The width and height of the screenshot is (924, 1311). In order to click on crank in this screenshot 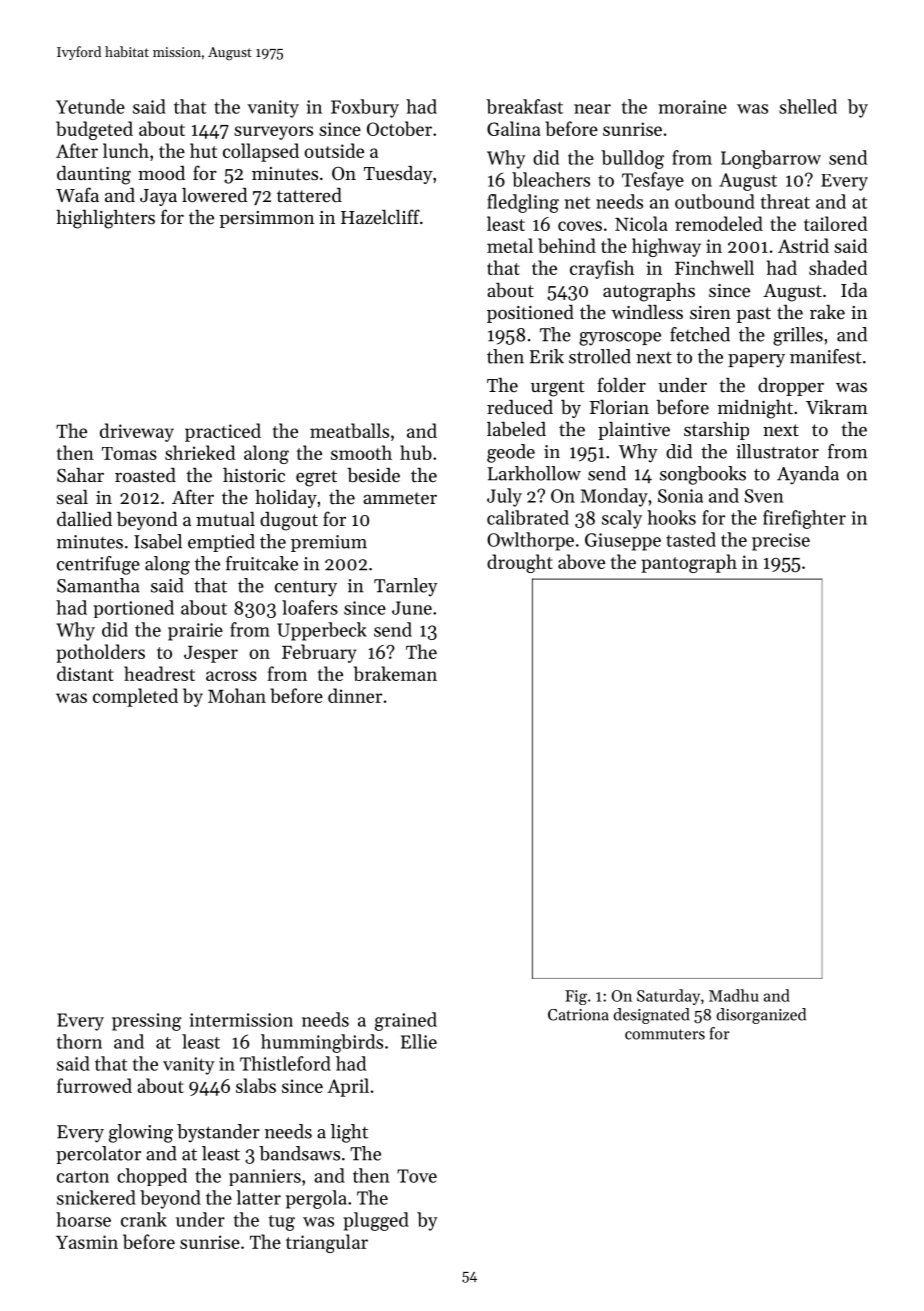, I will do `click(144, 1219)`.
